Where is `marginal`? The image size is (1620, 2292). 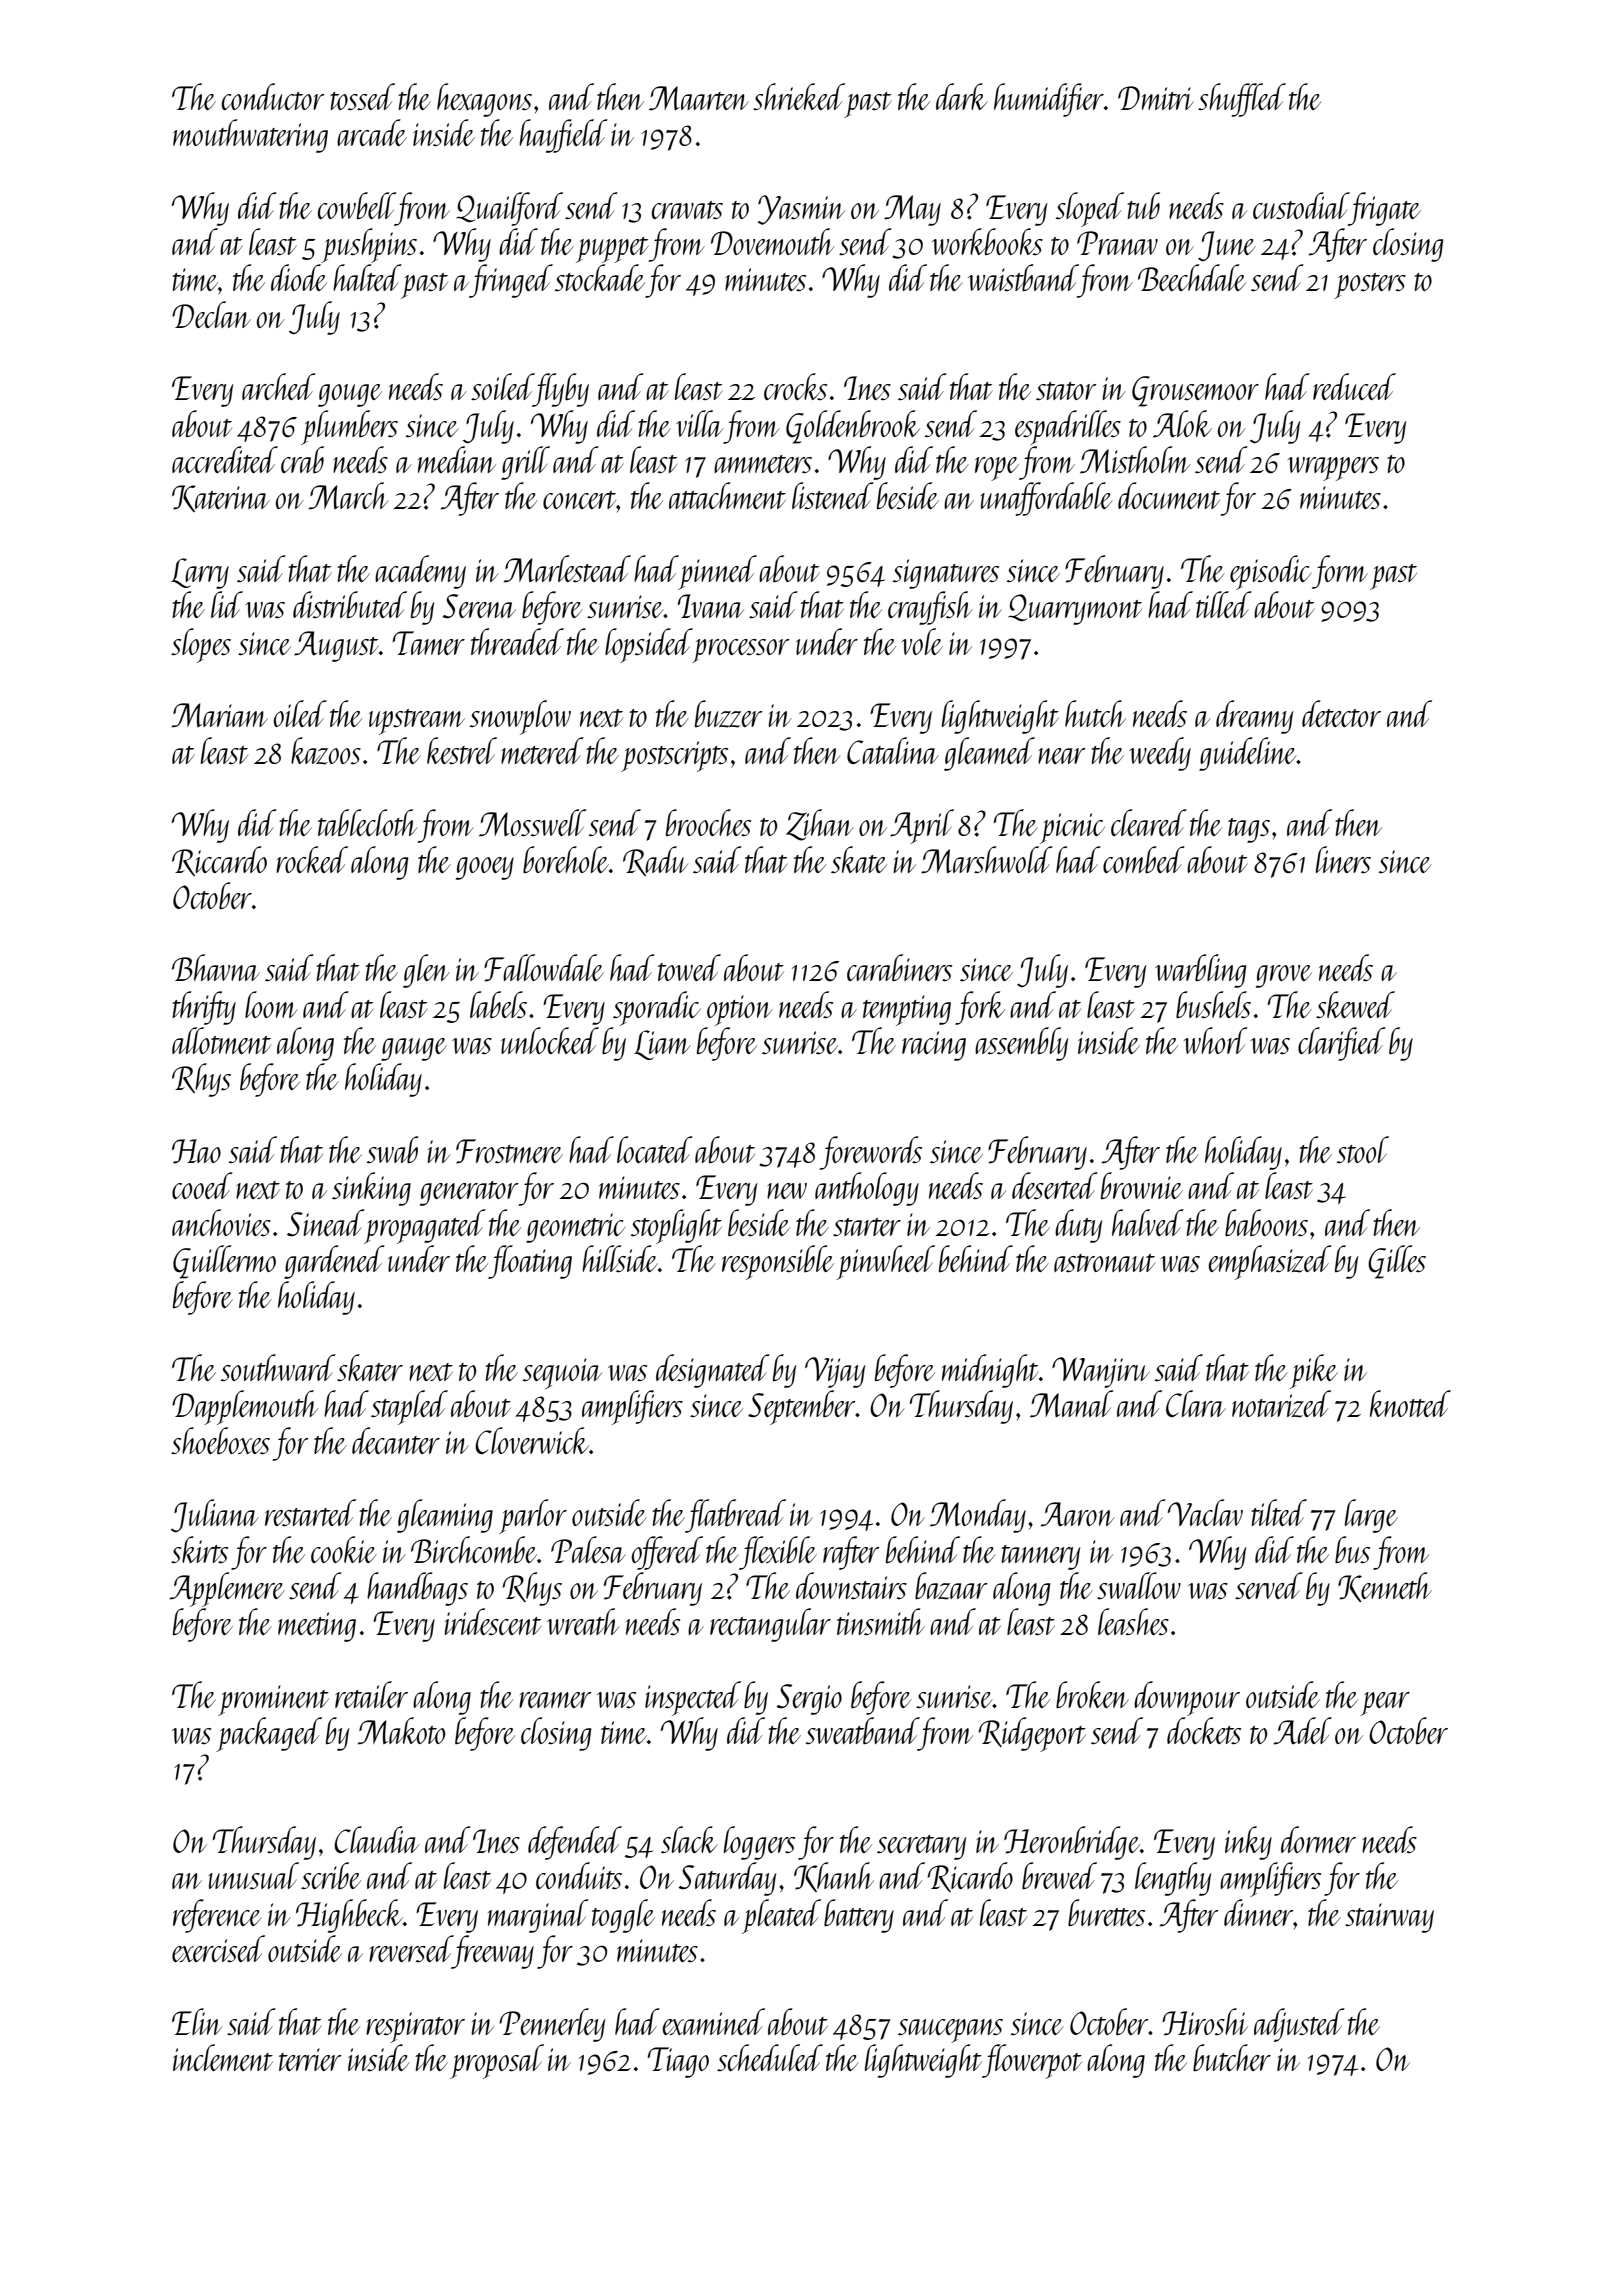 marginal is located at coordinates (538, 1916).
